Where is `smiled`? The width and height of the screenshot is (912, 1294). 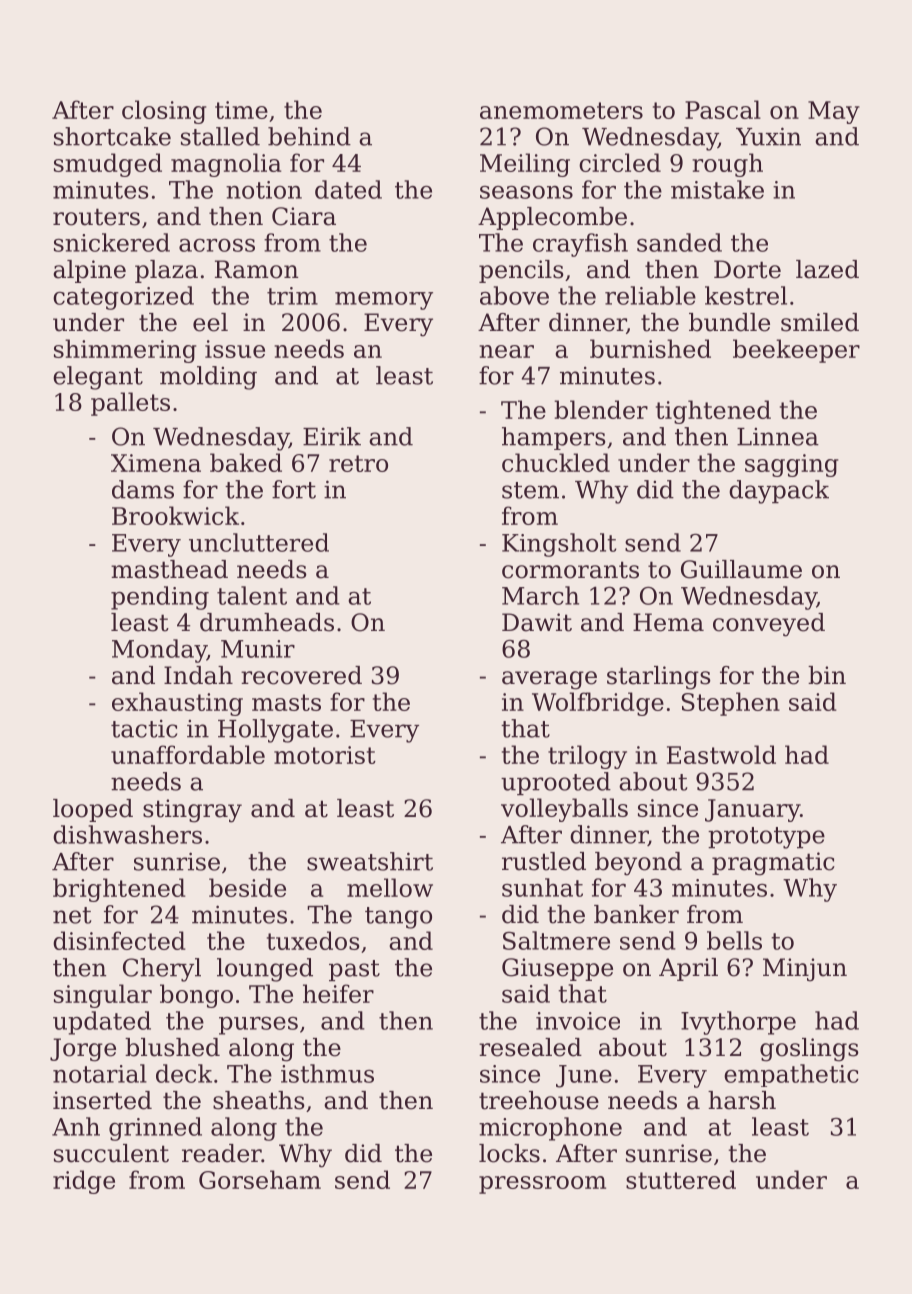
smiled is located at coordinates (820, 322).
